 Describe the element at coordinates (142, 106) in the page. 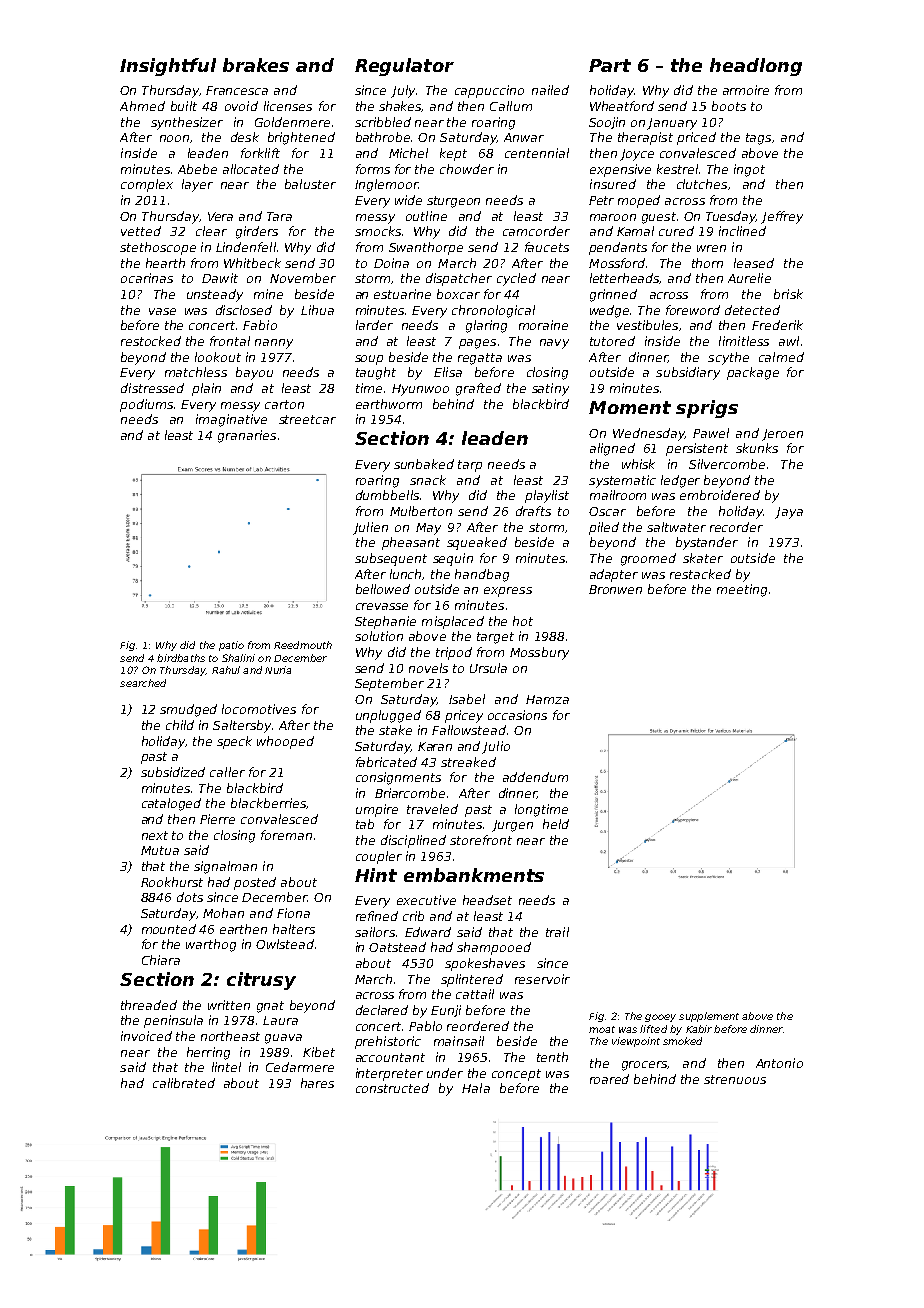

I see `Ahmed` at that location.
